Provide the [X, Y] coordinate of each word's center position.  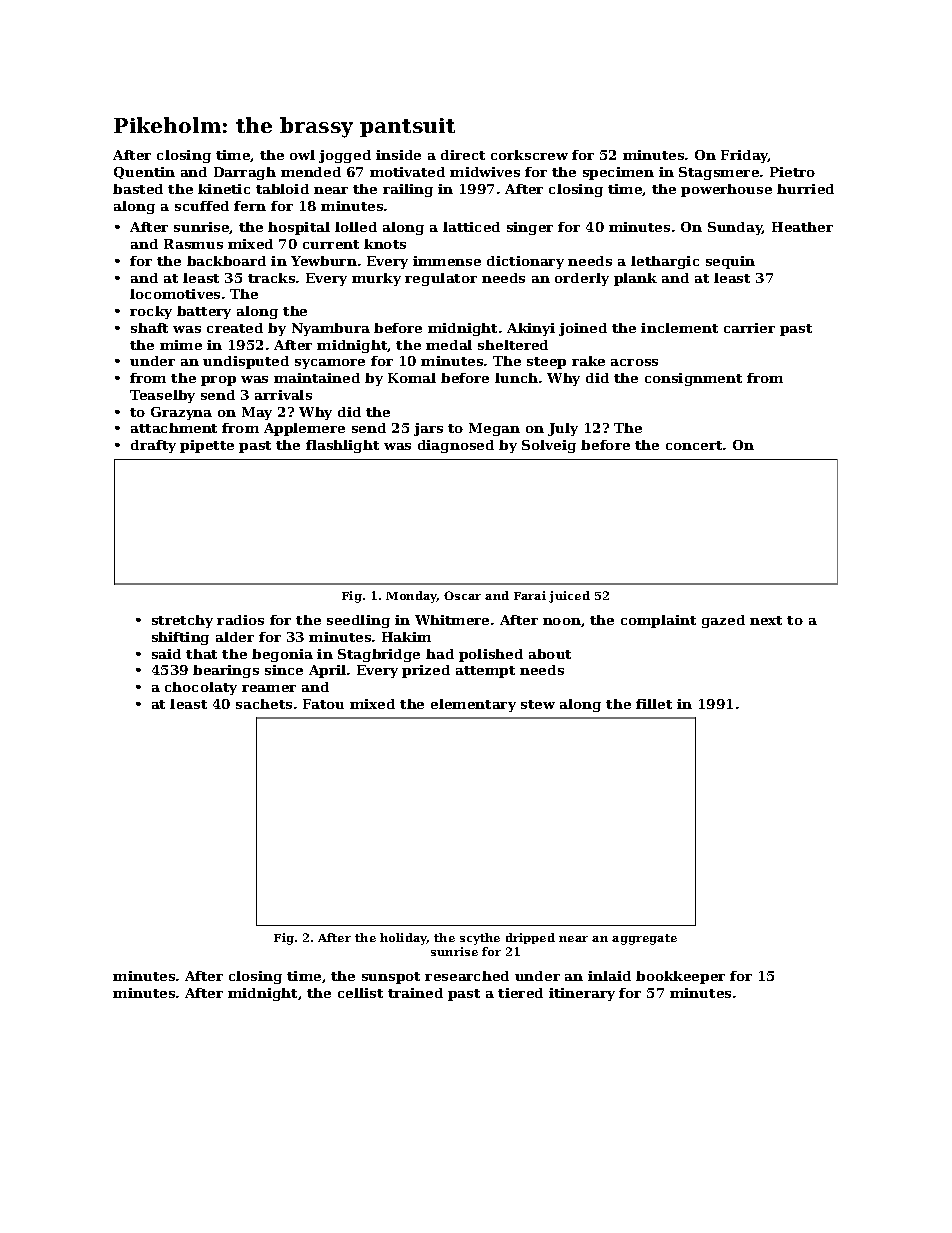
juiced [569, 597]
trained [415, 993]
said [166, 654]
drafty [153, 446]
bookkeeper [680, 977]
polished [491, 655]
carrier [749, 328]
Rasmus [193, 244]
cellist [360, 993]
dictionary [525, 262]
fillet [654, 704]
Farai [530, 595]
